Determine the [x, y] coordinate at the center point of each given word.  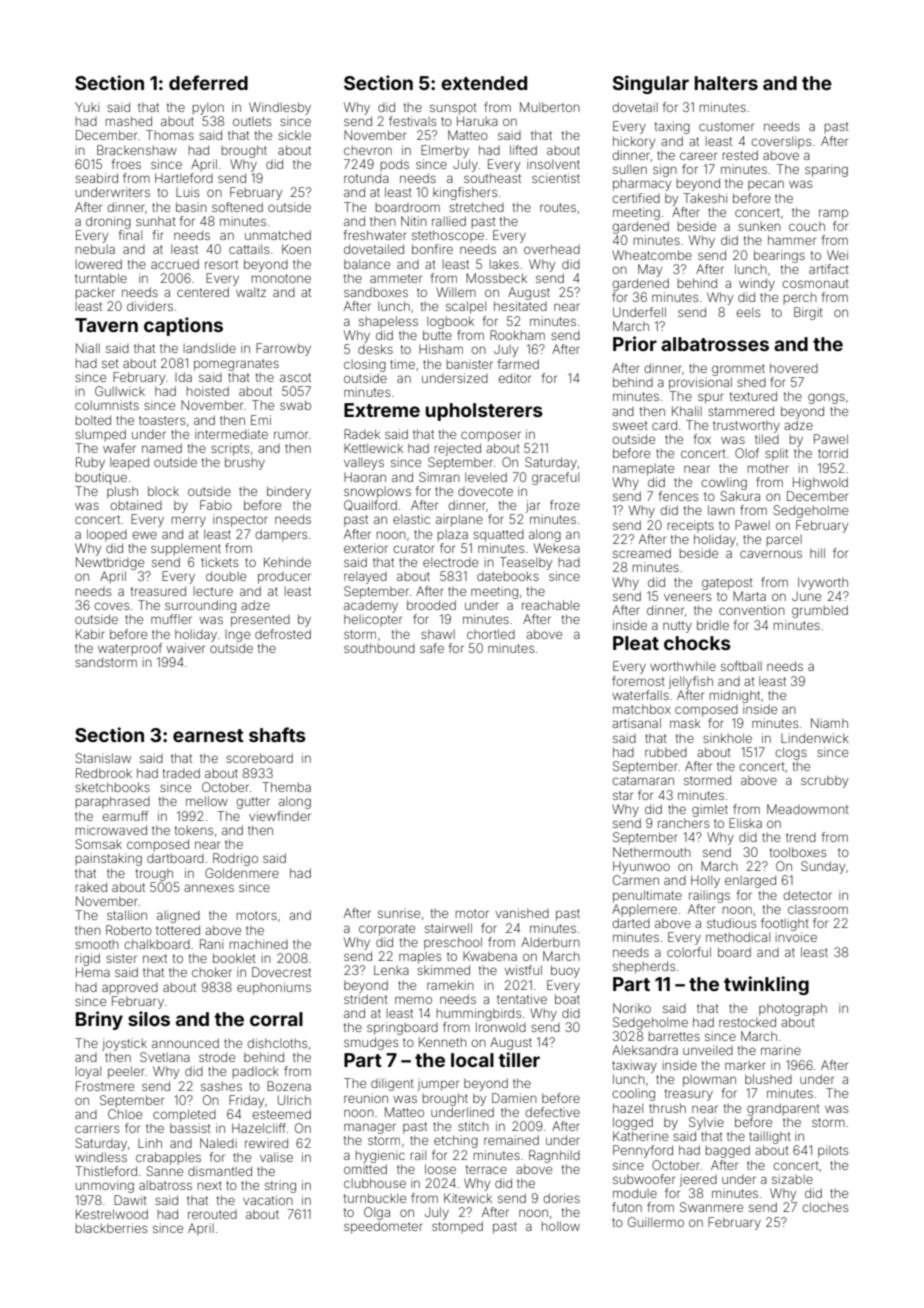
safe [432, 648]
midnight [735, 696]
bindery [289, 492]
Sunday [823, 867]
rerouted [212, 1214]
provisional [700, 383]
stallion [127, 915]
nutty [677, 627]
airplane [459, 520]
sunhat [156, 221]
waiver [185, 648]
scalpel [466, 307]
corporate [387, 930]
